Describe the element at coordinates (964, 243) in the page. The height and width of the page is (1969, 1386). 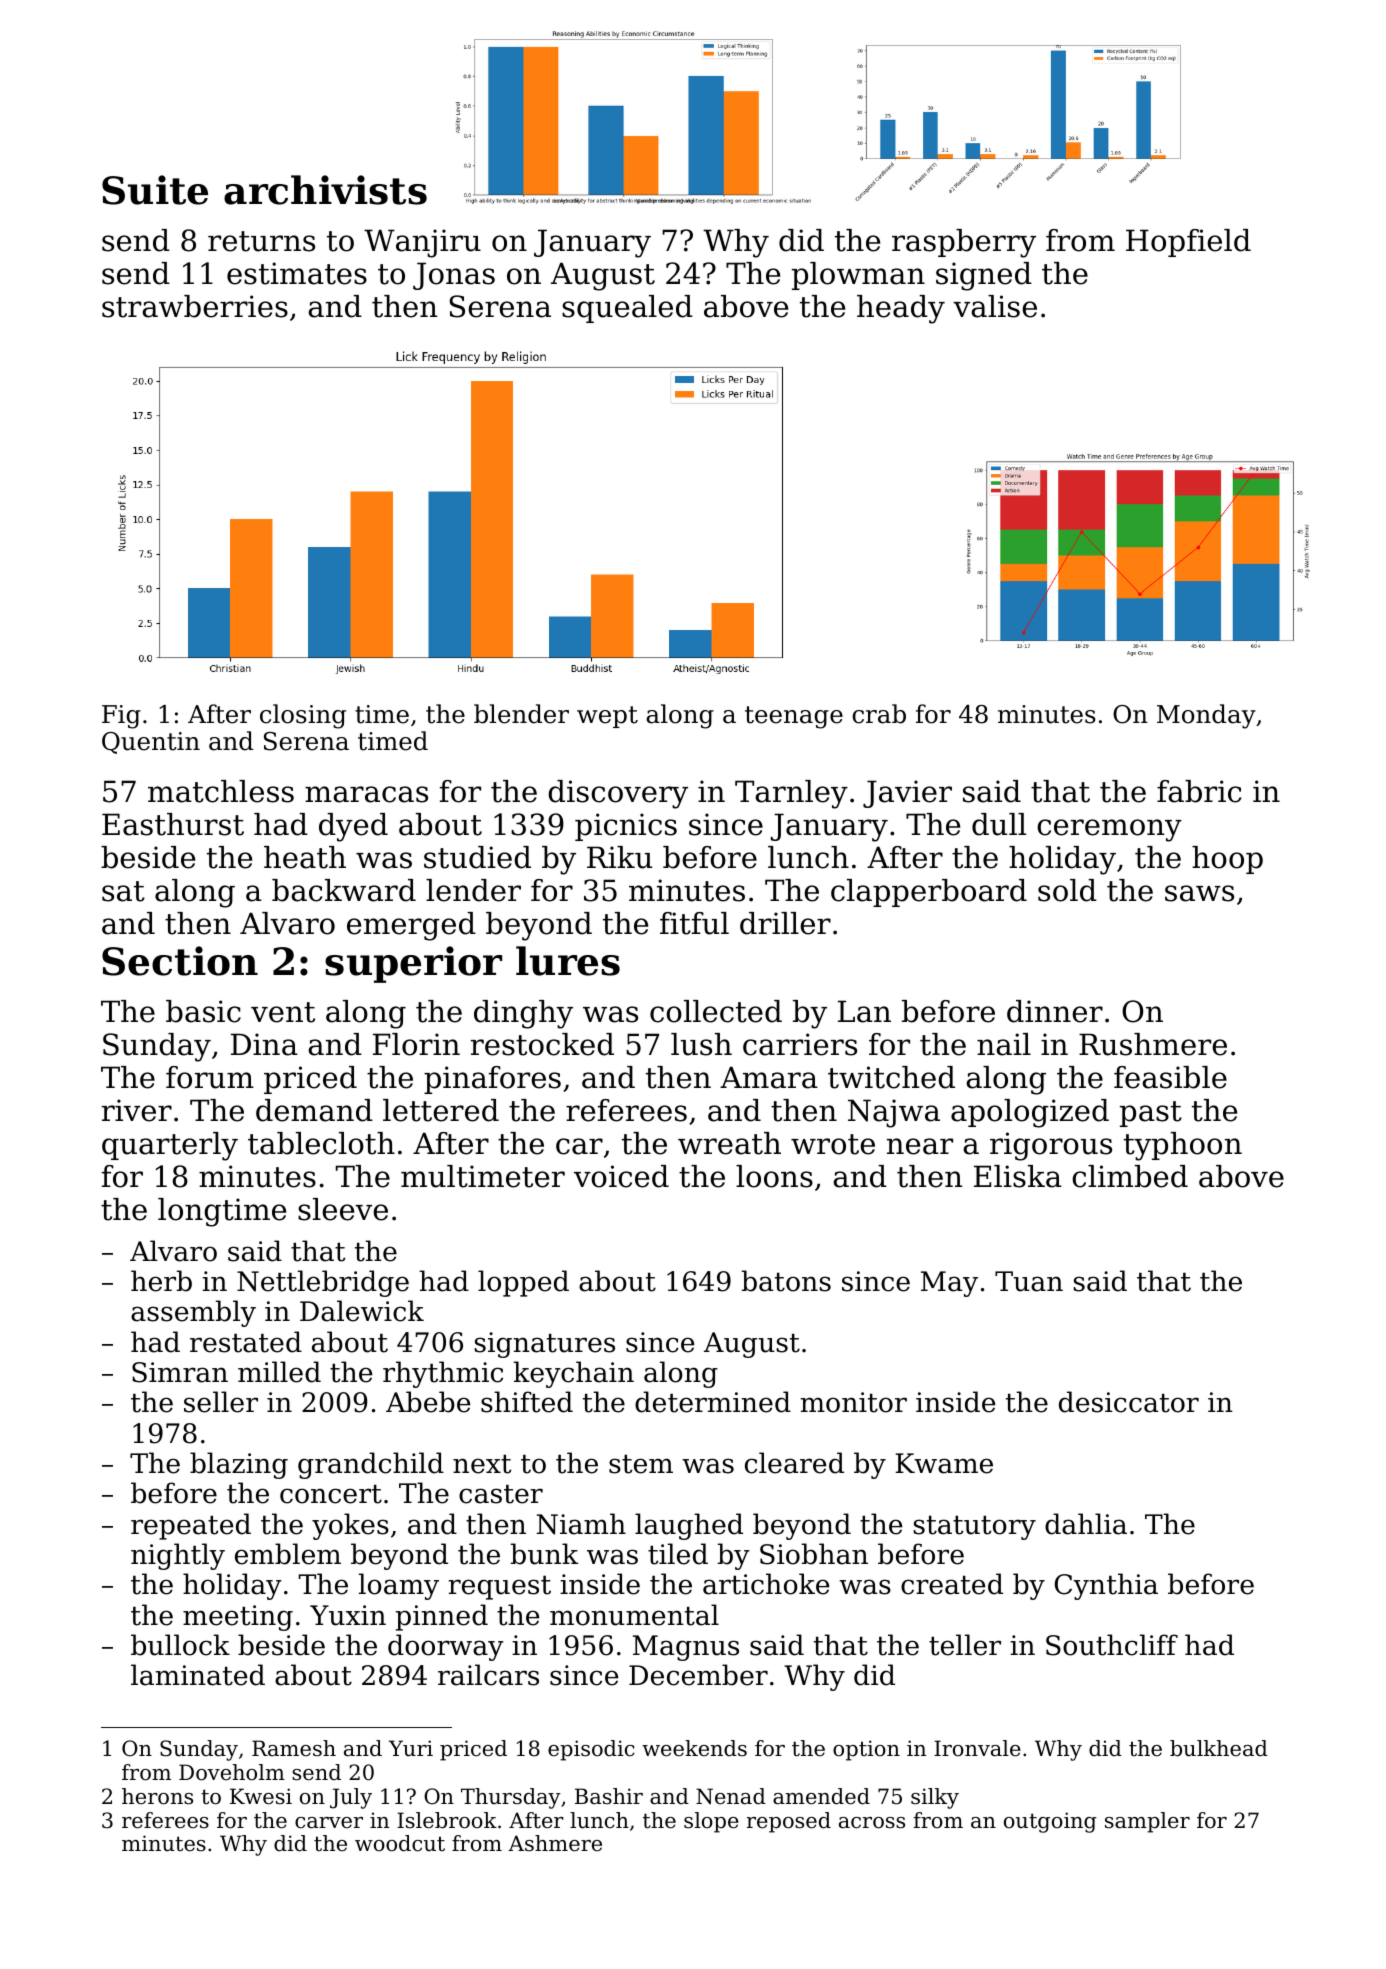
I see `raspberry` at that location.
